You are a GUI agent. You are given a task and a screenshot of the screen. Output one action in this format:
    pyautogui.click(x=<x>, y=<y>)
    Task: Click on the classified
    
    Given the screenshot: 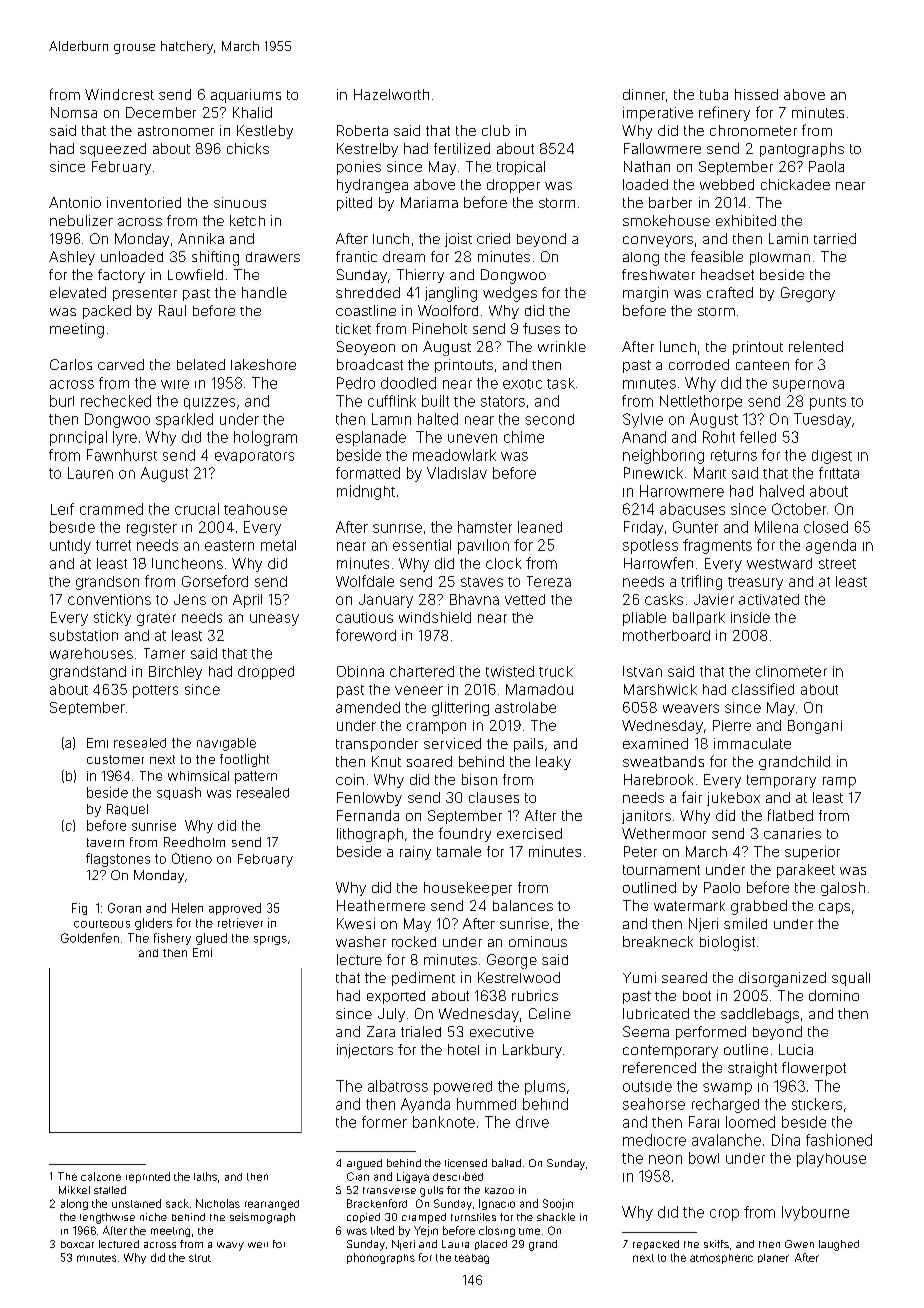 What is the action you would take?
    pyautogui.click(x=763, y=689)
